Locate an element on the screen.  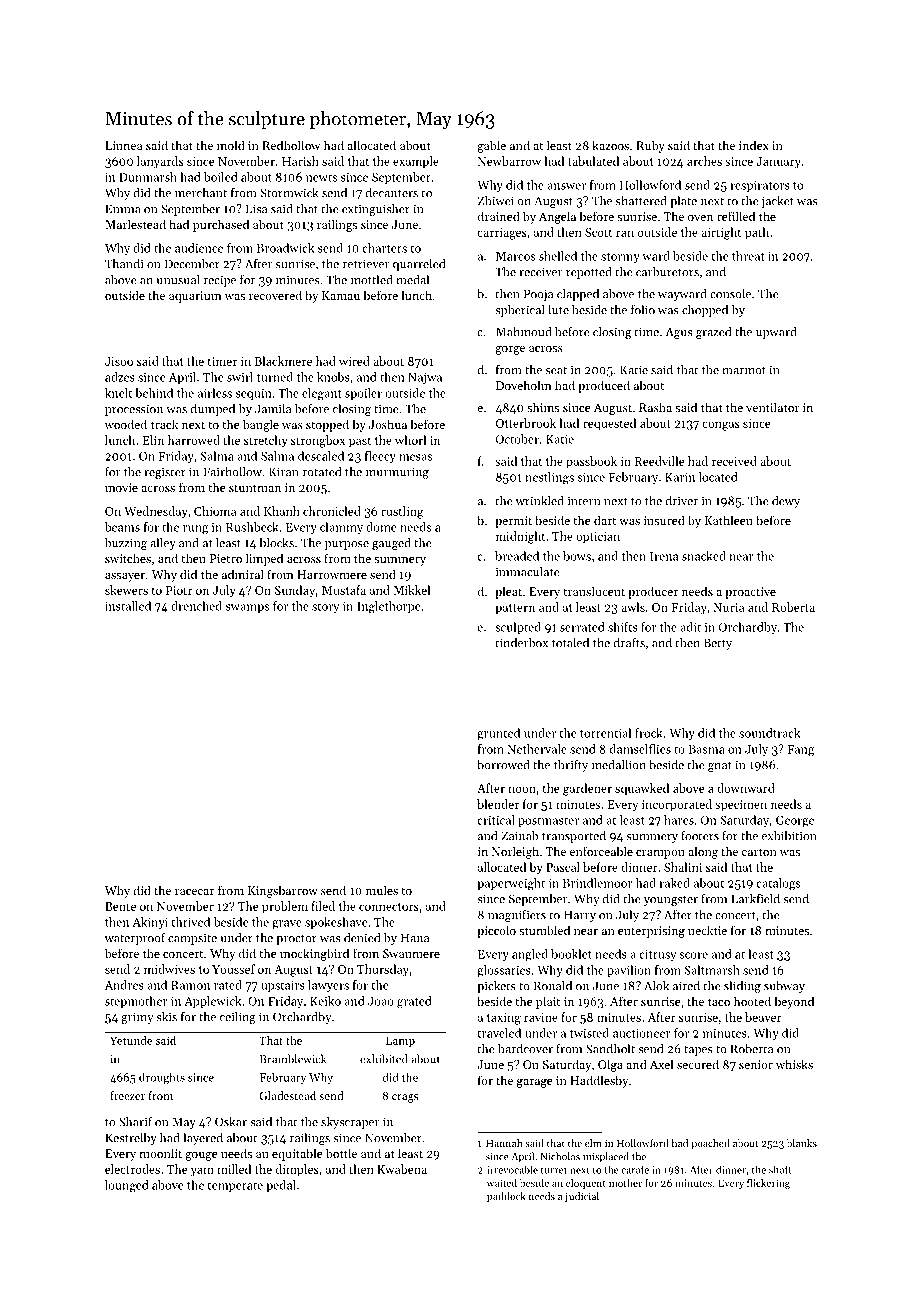
threat is located at coordinates (748, 256).
